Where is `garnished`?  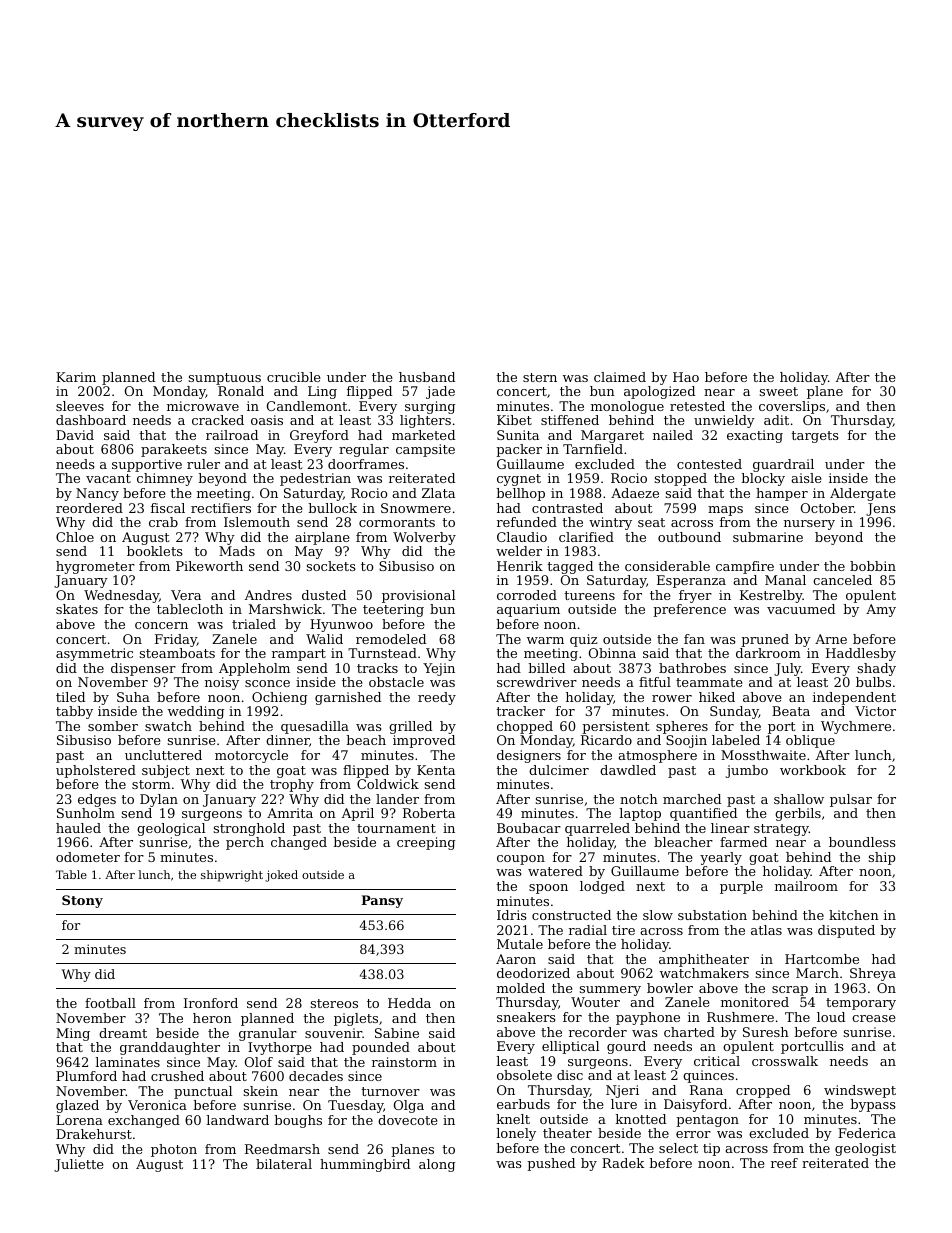 garnished is located at coordinates (348, 698).
